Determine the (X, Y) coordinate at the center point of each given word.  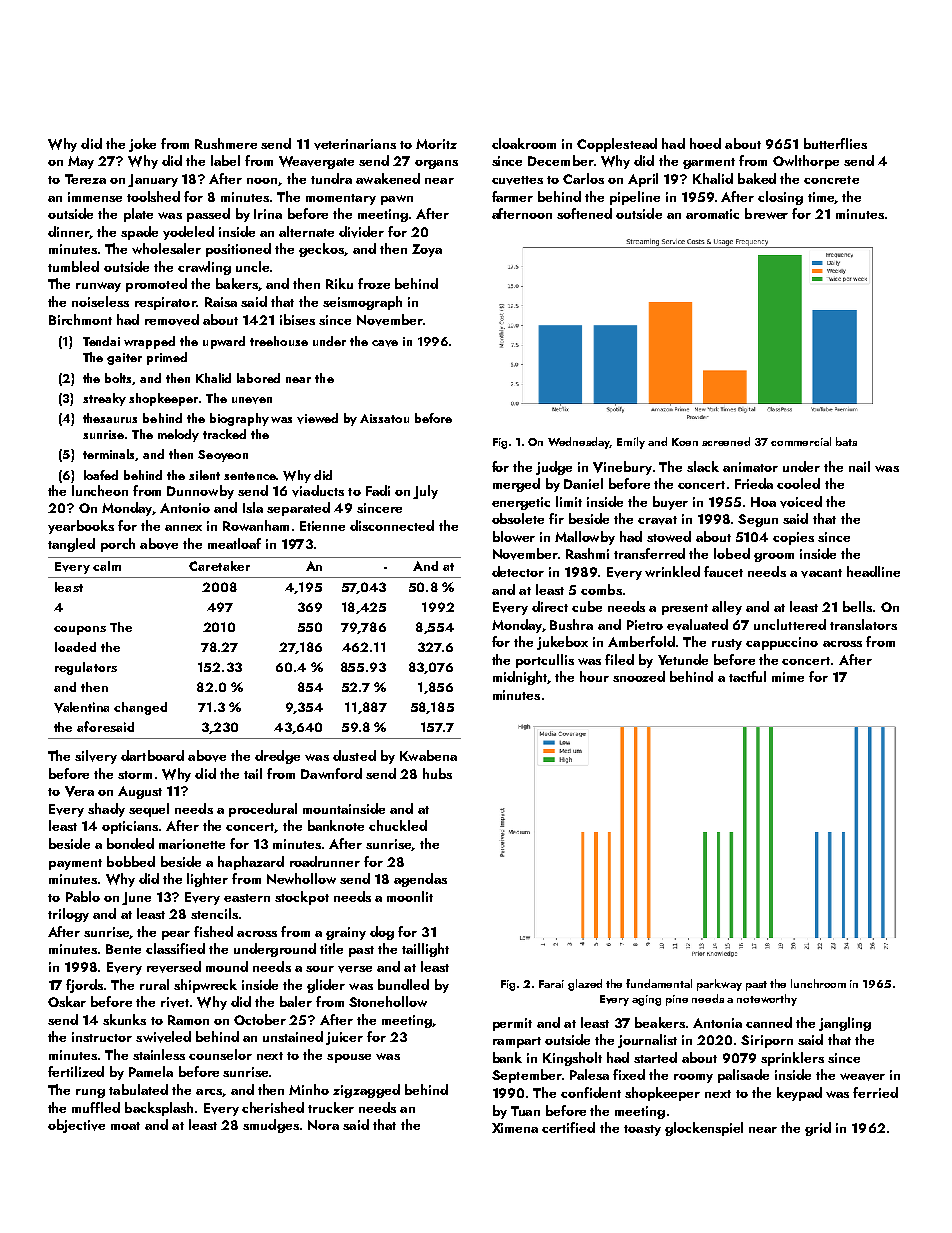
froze (374, 283)
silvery (96, 757)
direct (550, 606)
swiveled (163, 1037)
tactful (747, 676)
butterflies (835, 143)
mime (788, 677)
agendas (420, 880)
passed (208, 215)
